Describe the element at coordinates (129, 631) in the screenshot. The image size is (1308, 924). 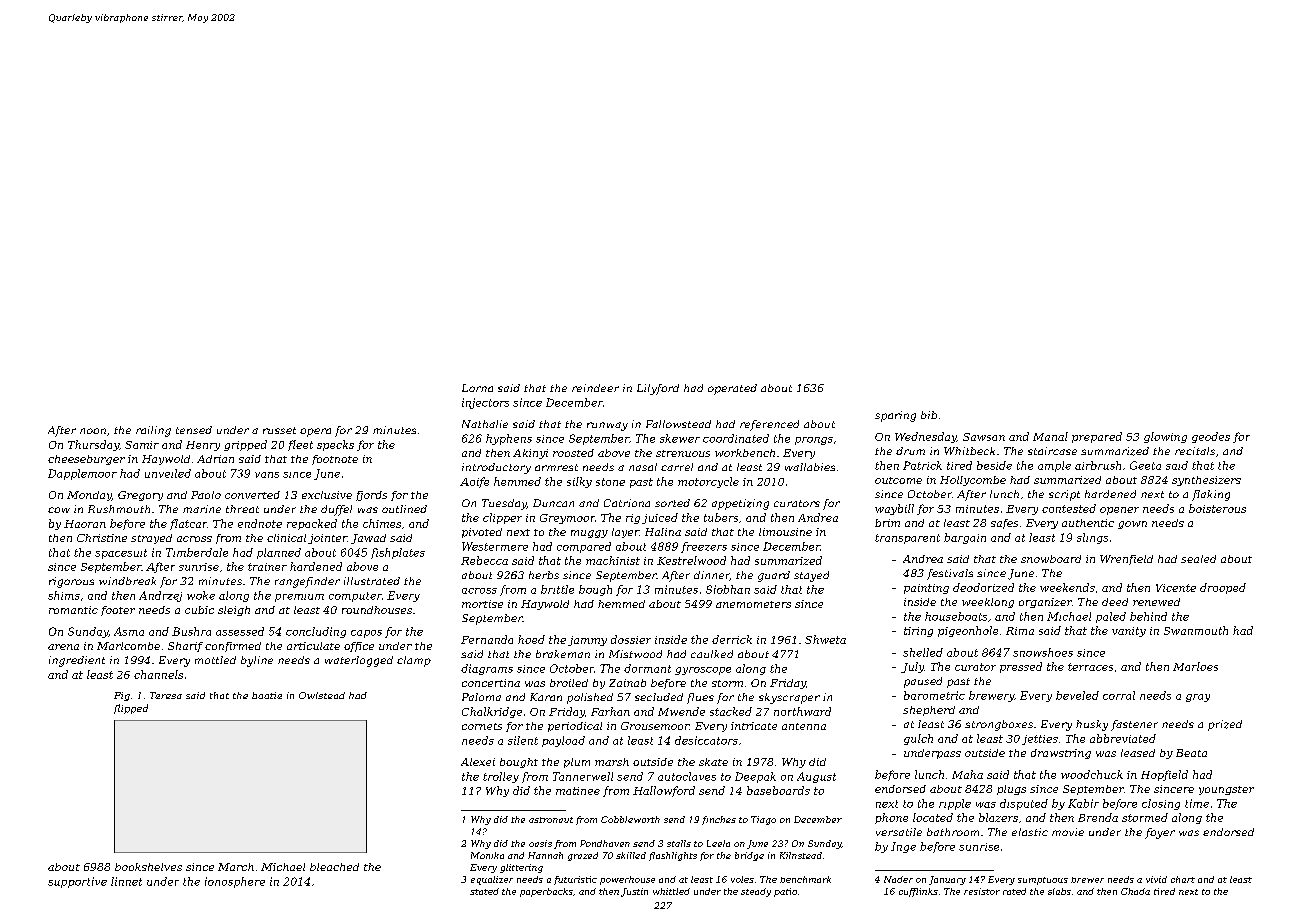
I see `Asma` at that location.
